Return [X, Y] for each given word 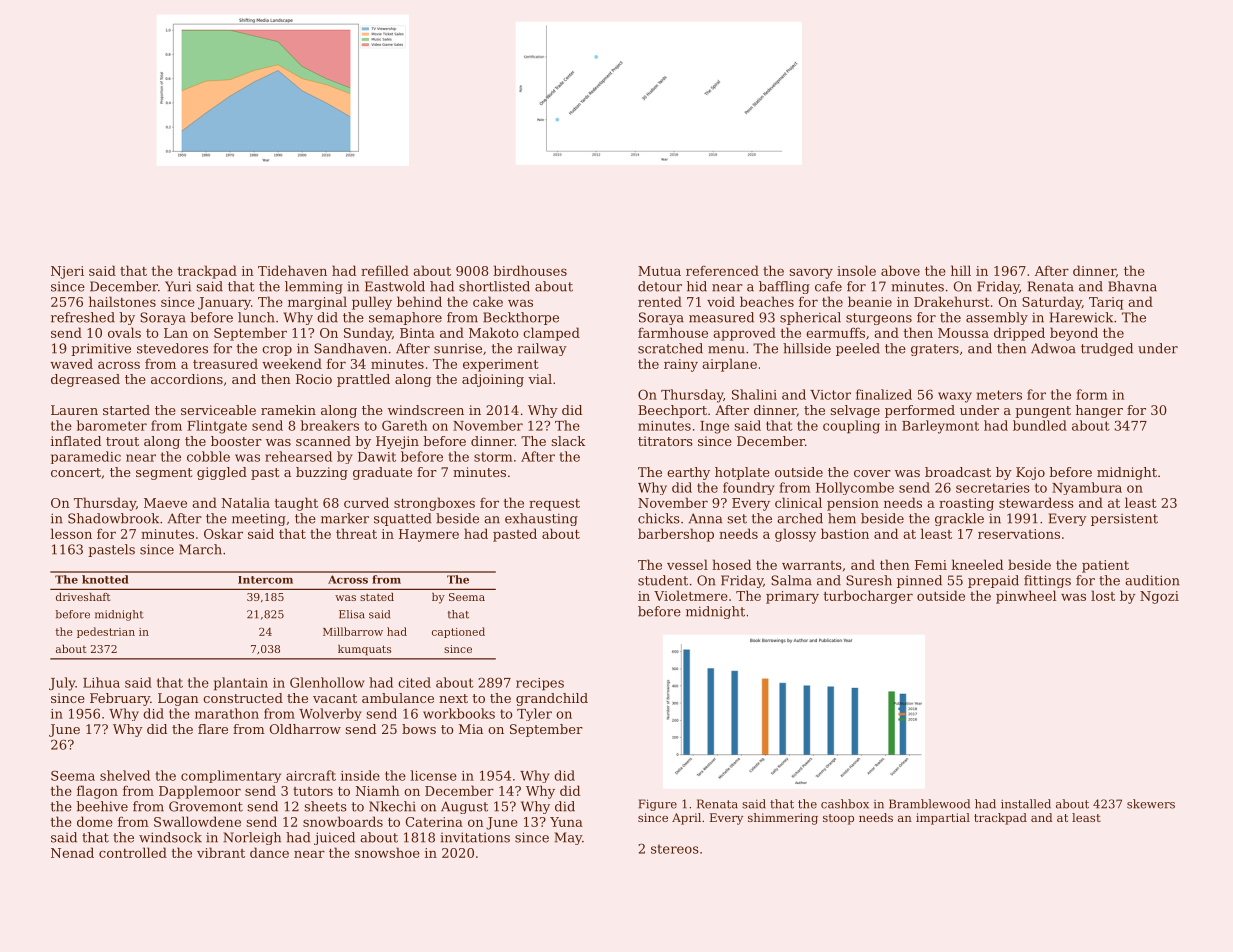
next [453, 698]
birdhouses [530, 270]
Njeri [67, 272]
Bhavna [1132, 286]
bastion [845, 533]
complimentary [231, 776]
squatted [403, 519]
